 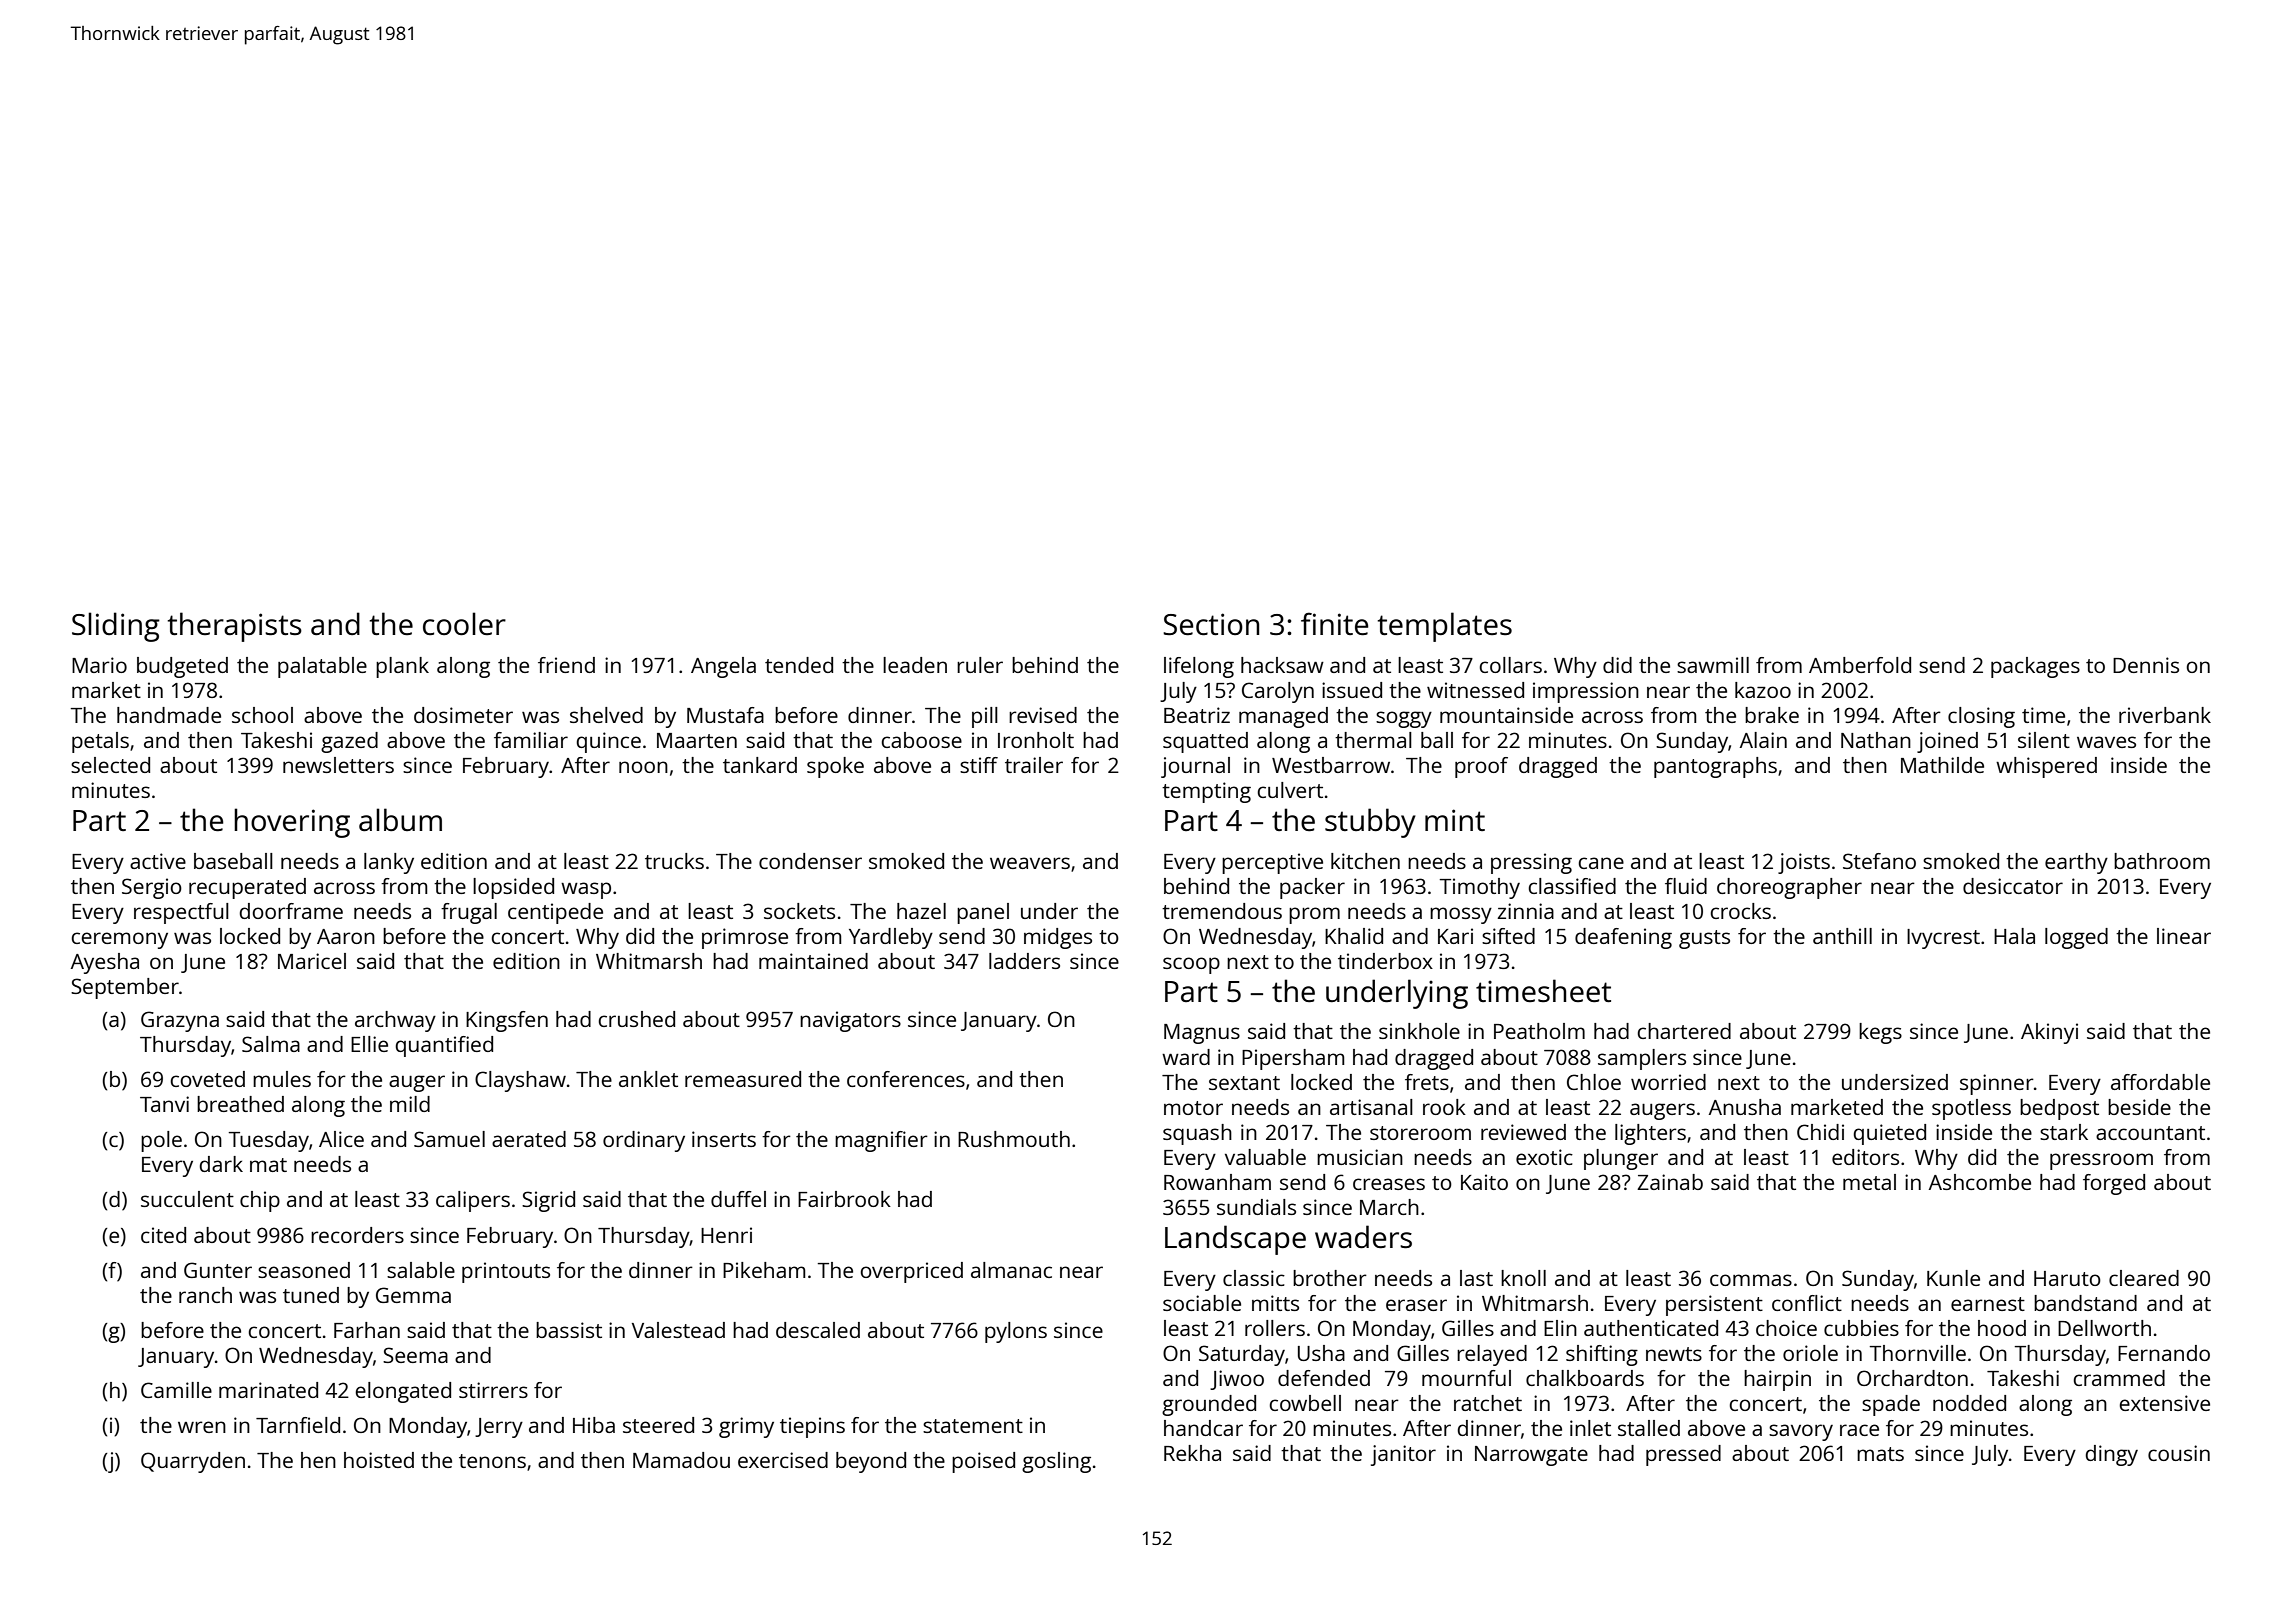 What do you see at coordinates (674, 861) in the screenshot?
I see `trucks` at bounding box center [674, 861].
